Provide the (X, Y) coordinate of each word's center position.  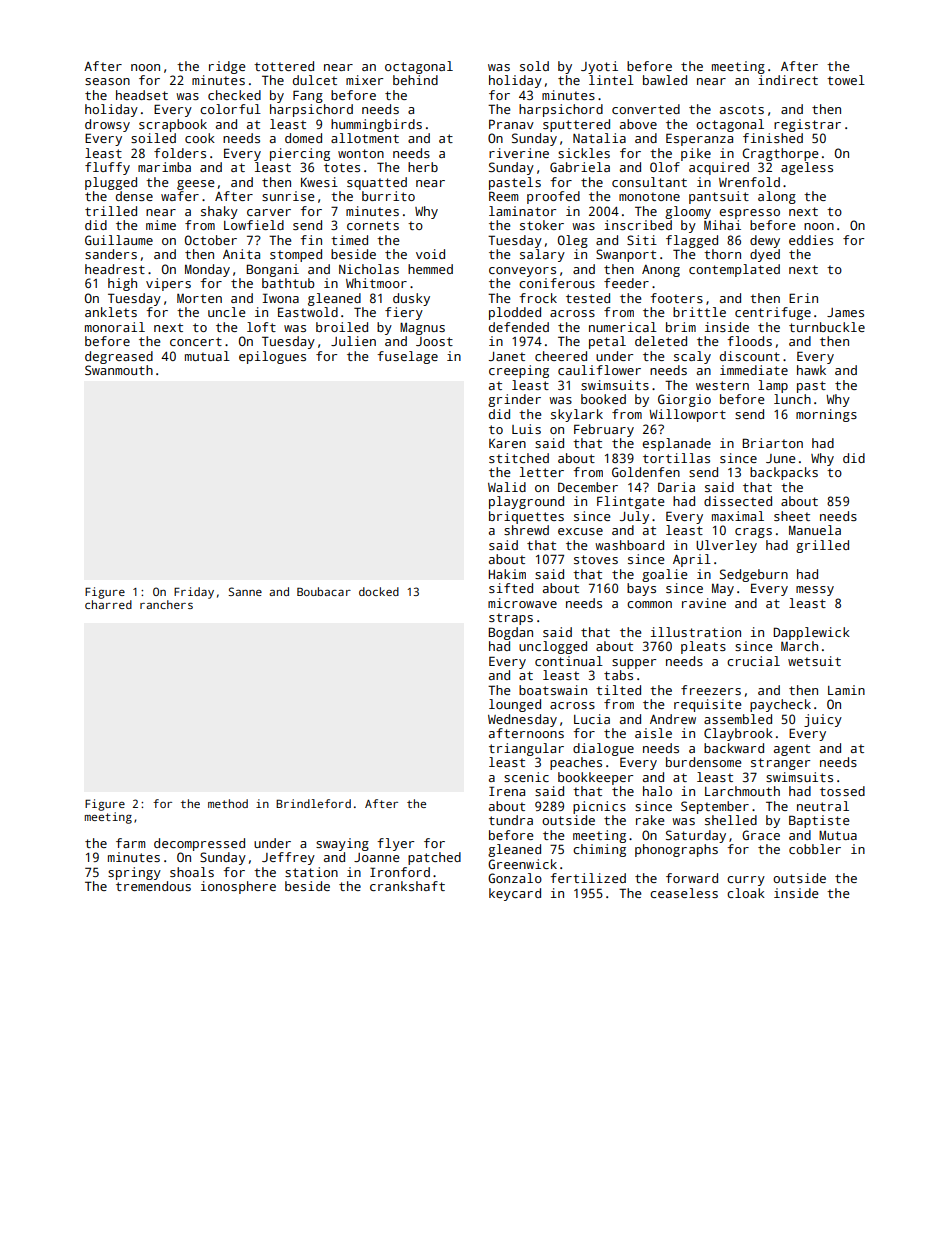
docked (379, 591)
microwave (522, 603)
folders (180, 153)
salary (542, 255)
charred (108, 604)
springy (134, 873)
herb (423, 167)
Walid (507, 487)
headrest (115, 269)
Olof (665, 167)
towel (846, 80)
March (799, 646)
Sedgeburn (754, 575)
